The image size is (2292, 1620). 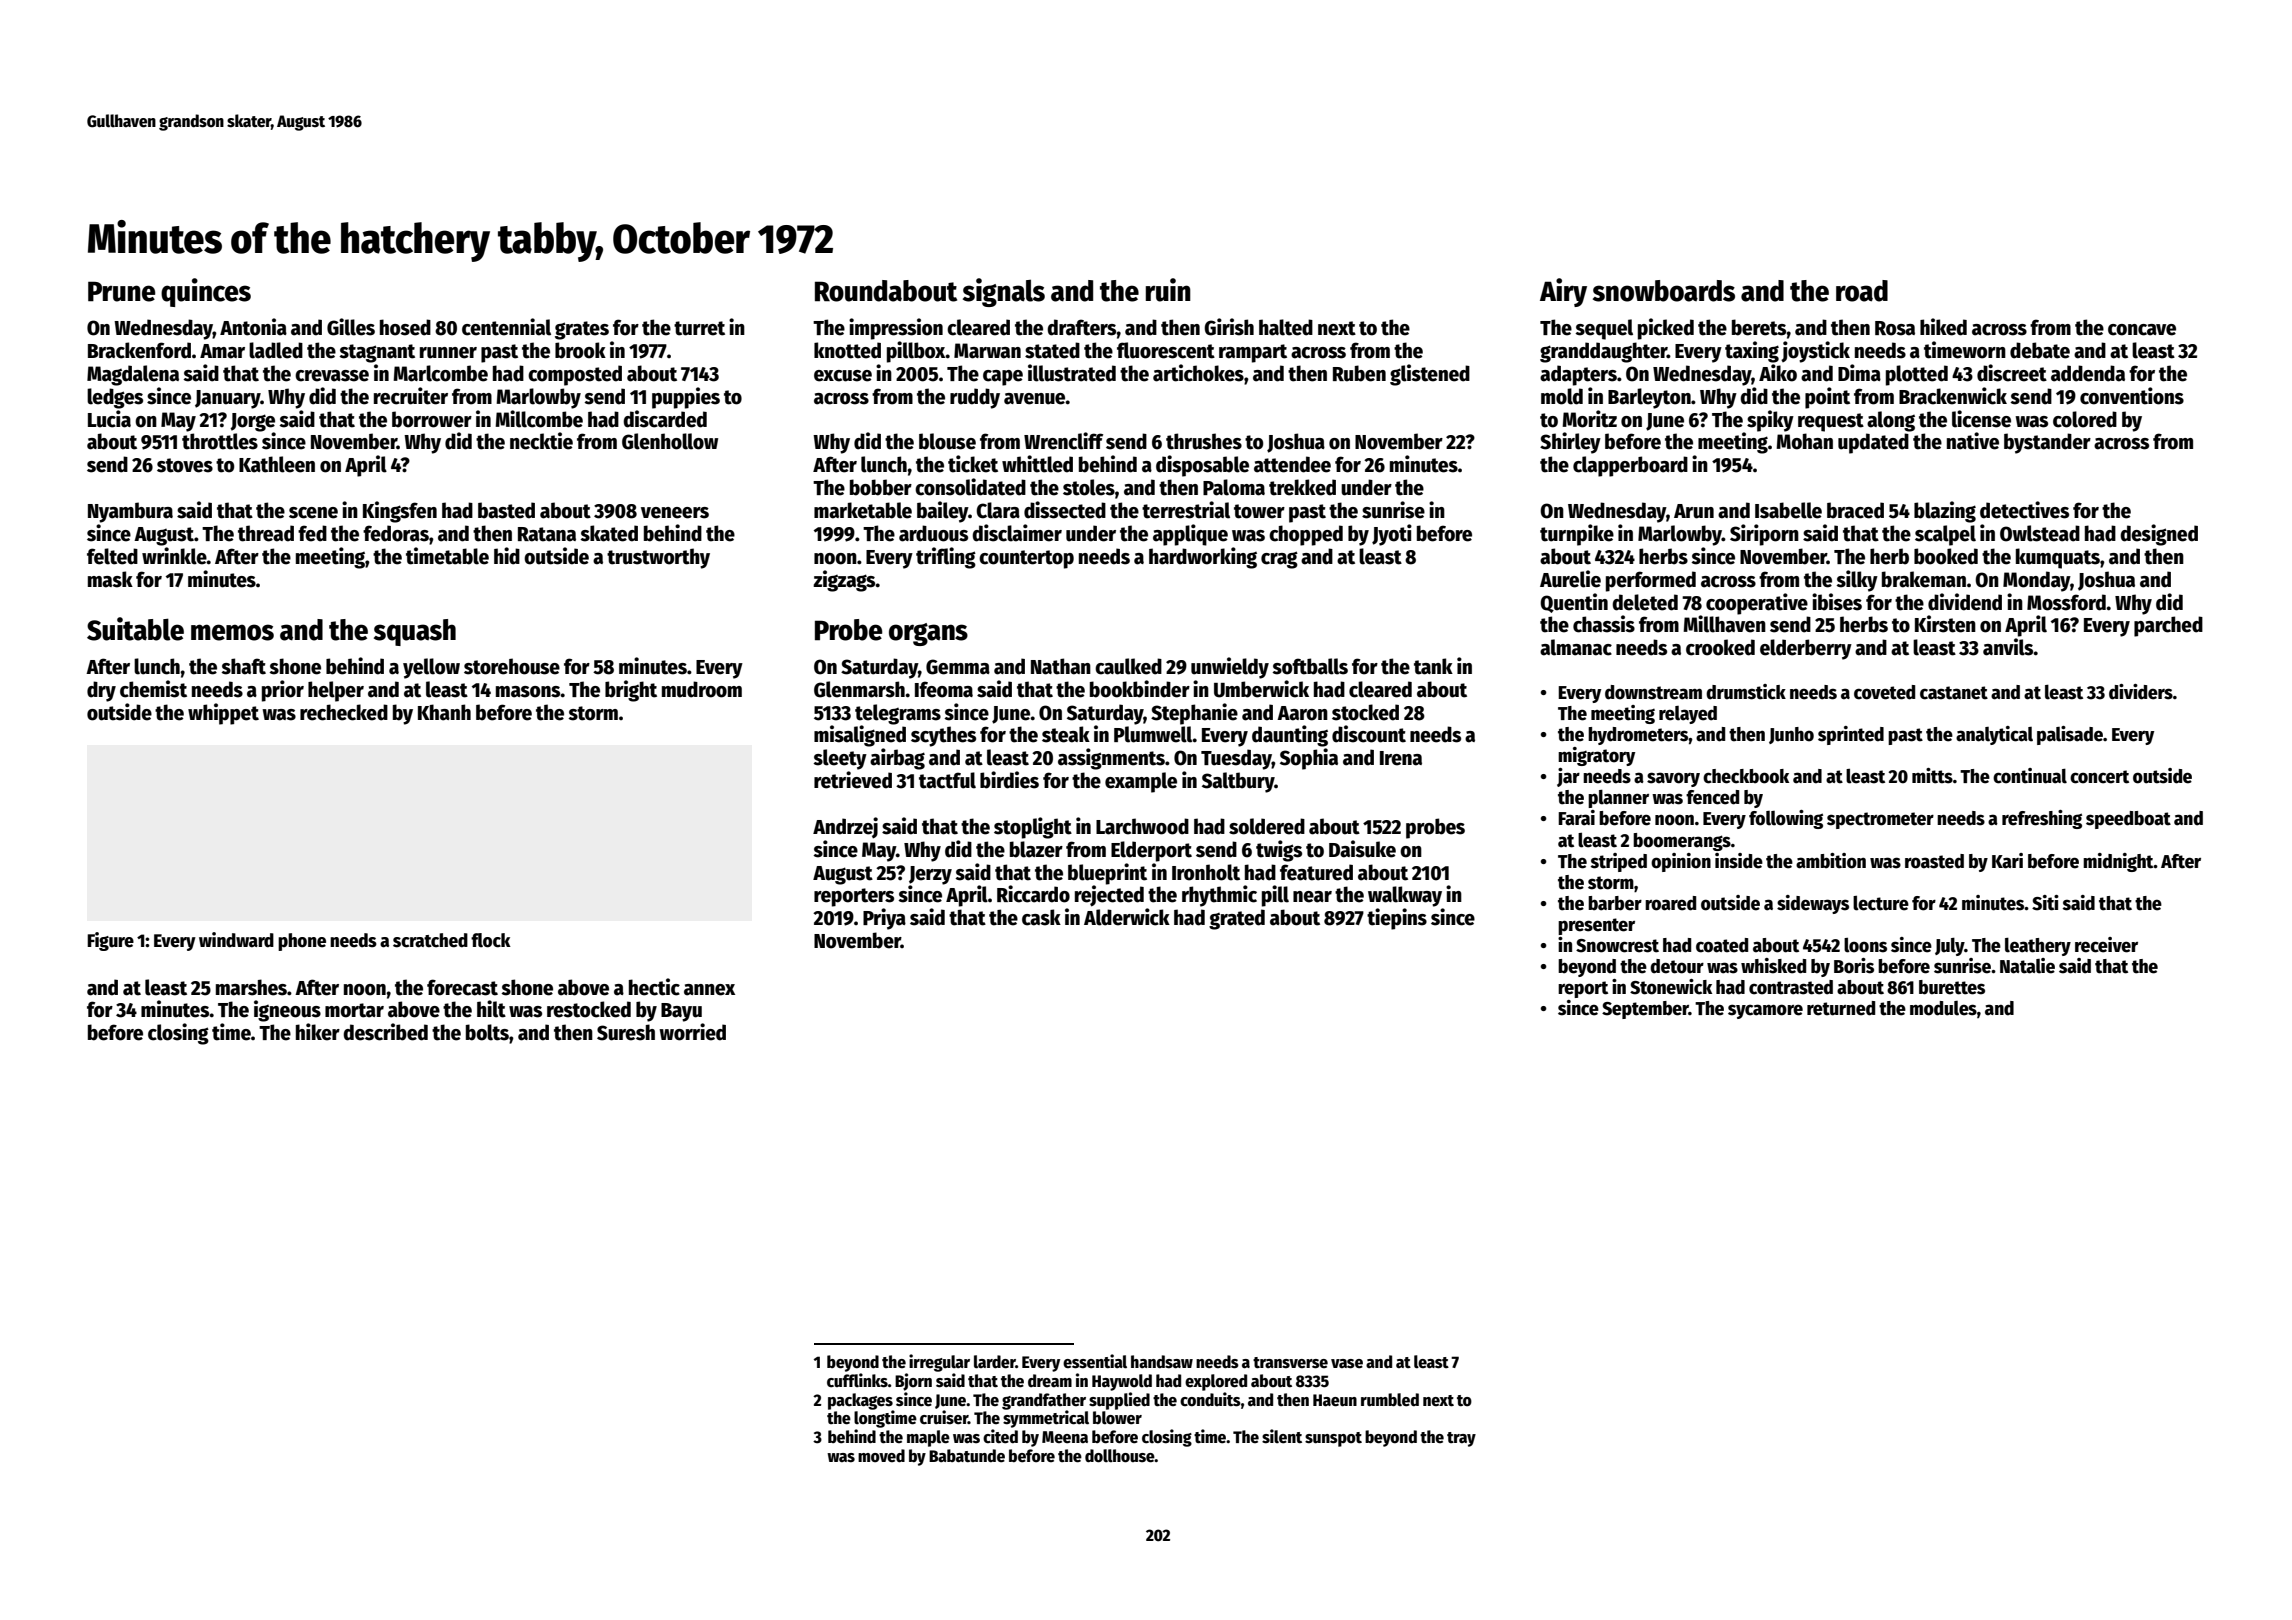 What do you see at coordinates (939, 1363) in the page?
I see `irregular` at bounding box center [939, 1363].
